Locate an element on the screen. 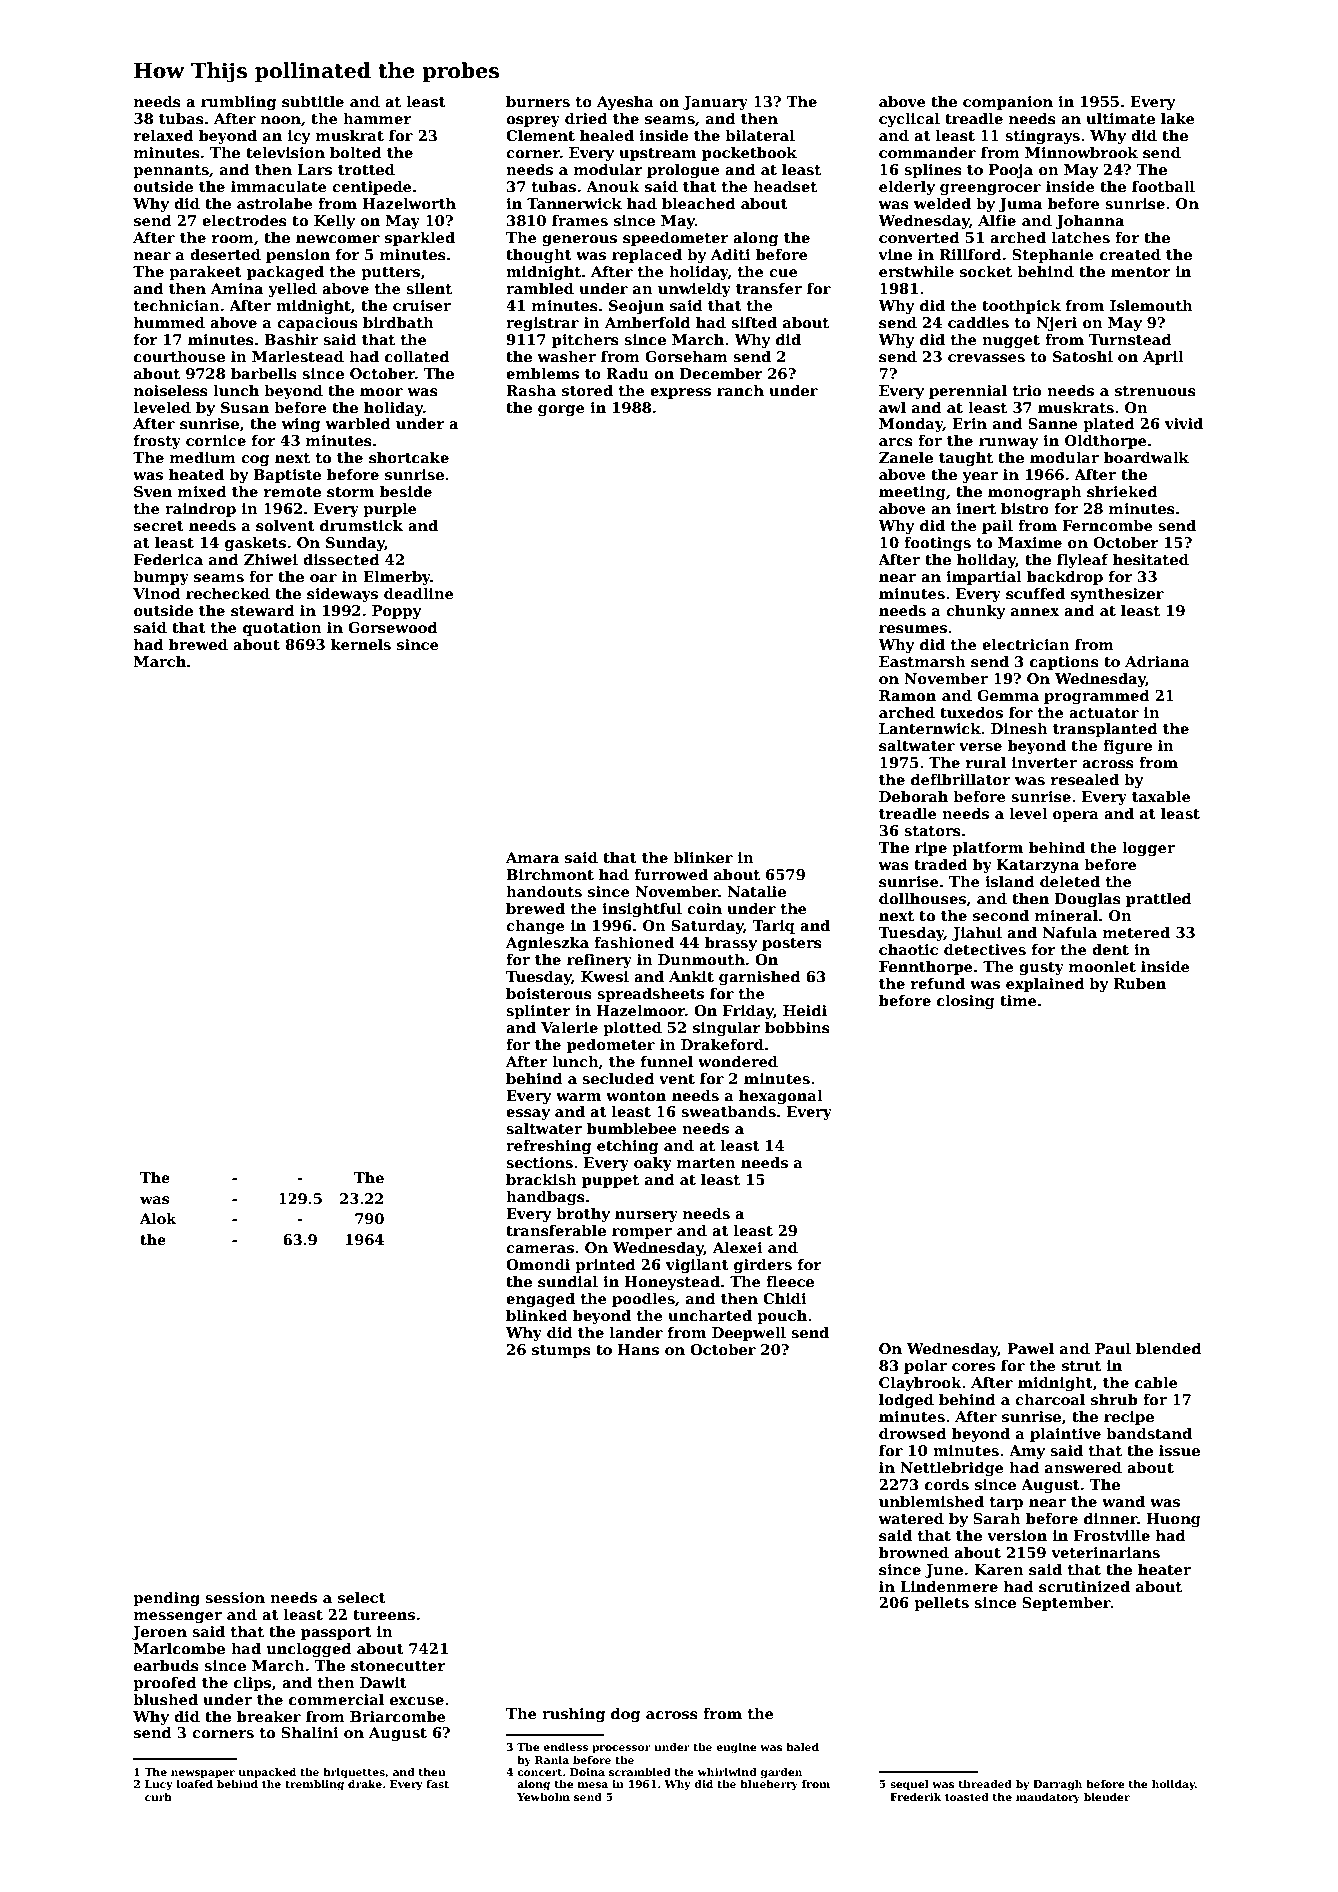 The image size is (1338, 1892). Hans is located at coordinates (638, 1349).
